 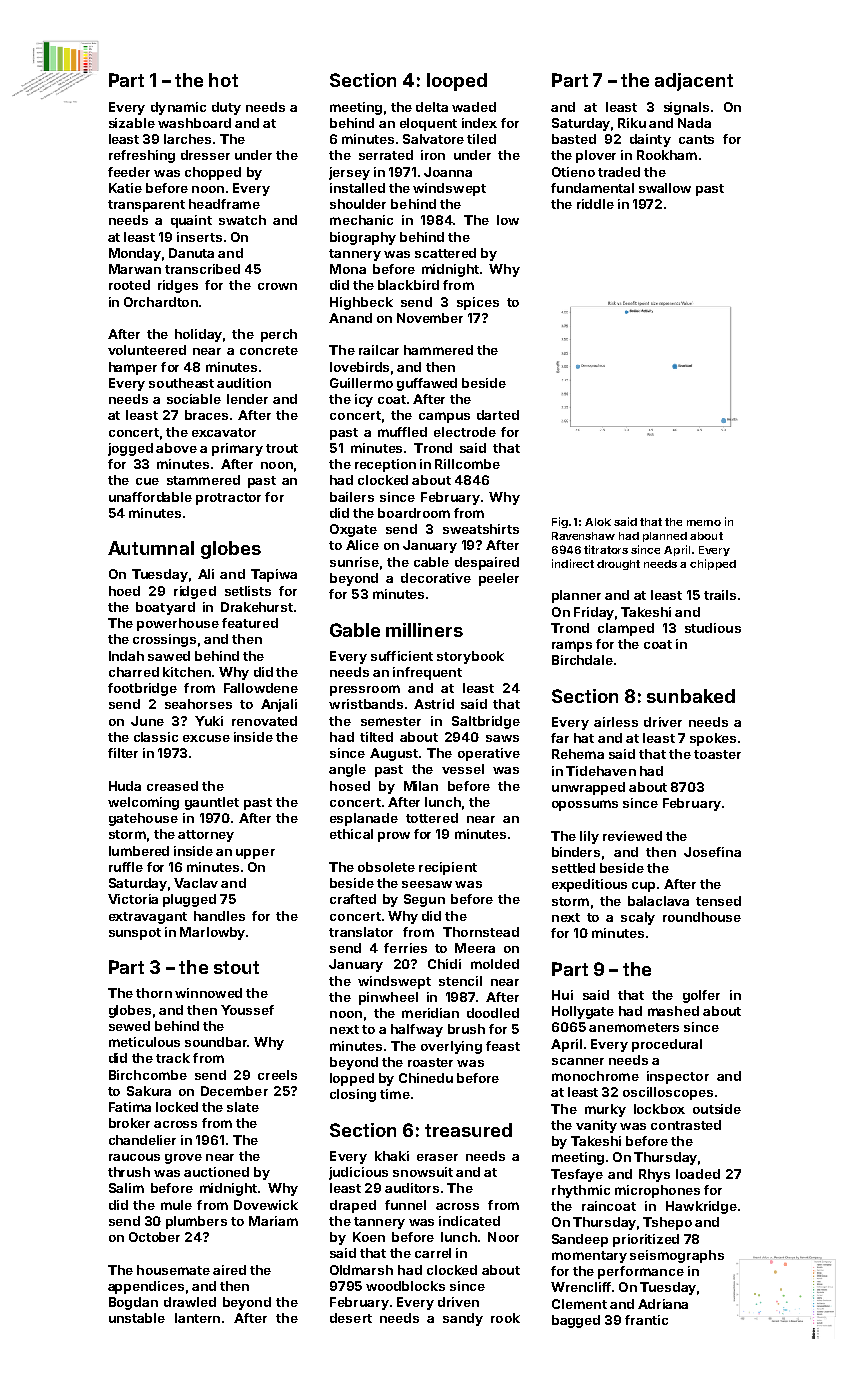 What do you see at coordinates (694, 82) in the screenshot?
I see `adjacent` at bounding box center [694, 82].
